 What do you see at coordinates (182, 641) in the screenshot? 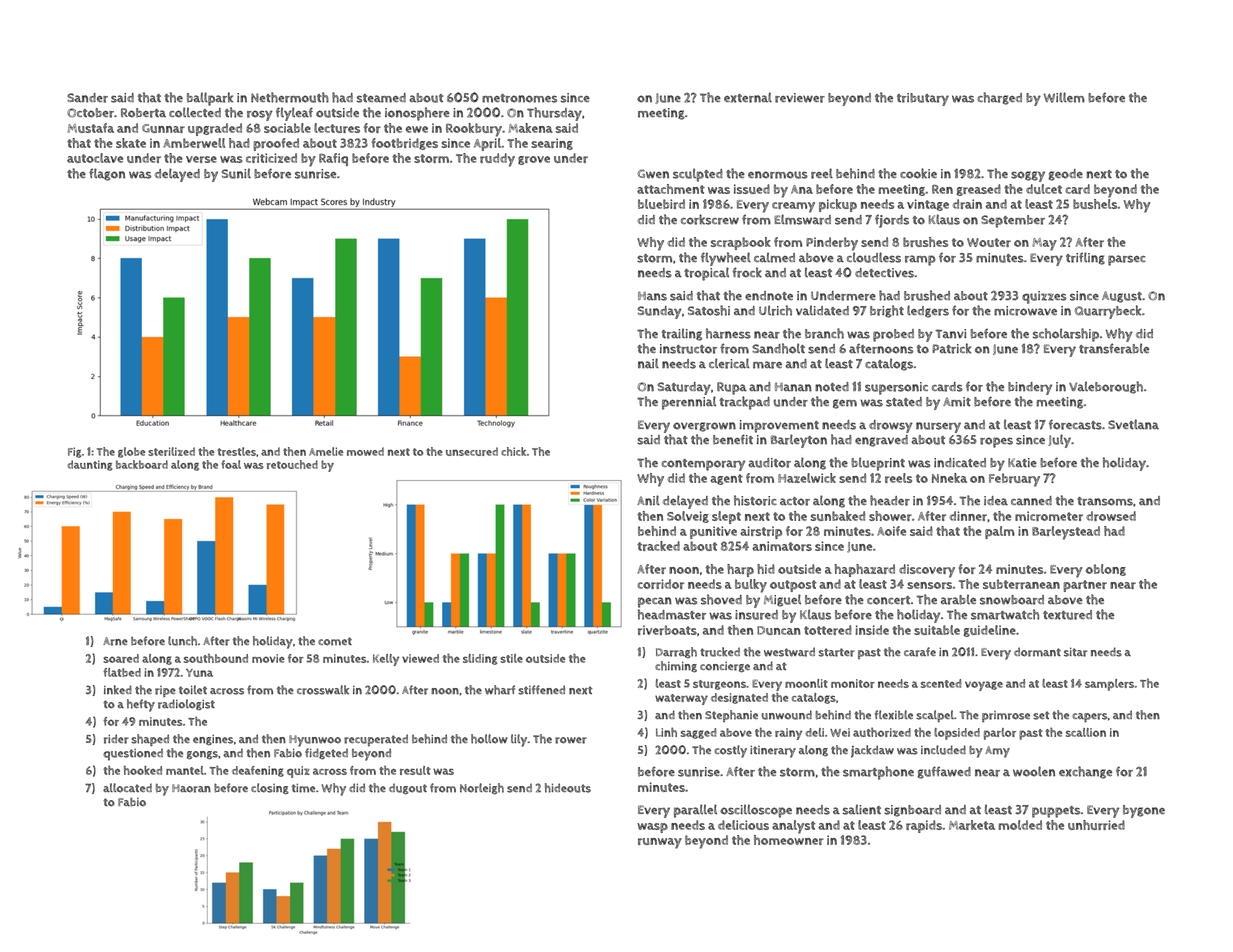
I see `lunch` at bounding box center [182, 641].
